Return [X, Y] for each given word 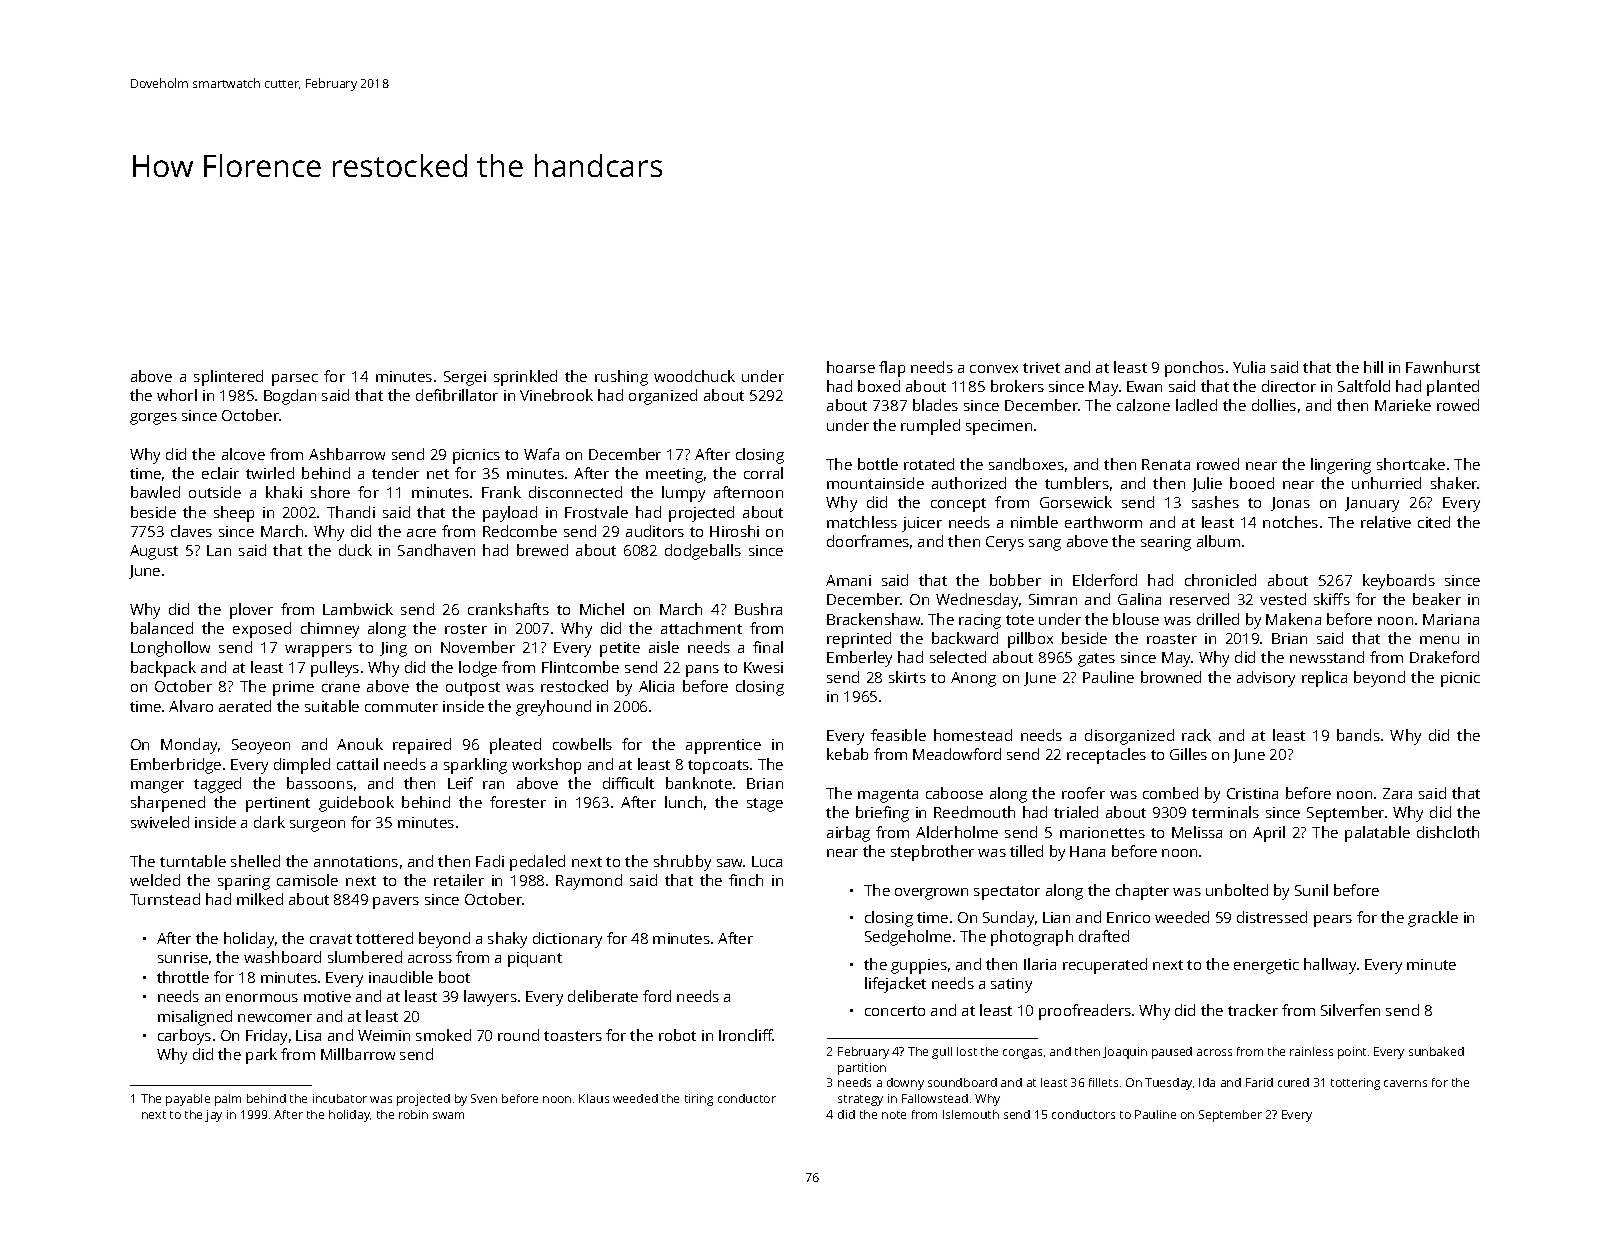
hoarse [851, 367]
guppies [919, 966]
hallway [1330, 966]
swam [448, 1115]
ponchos [1194, 369]
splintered [228, 378]
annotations [356, 861]
